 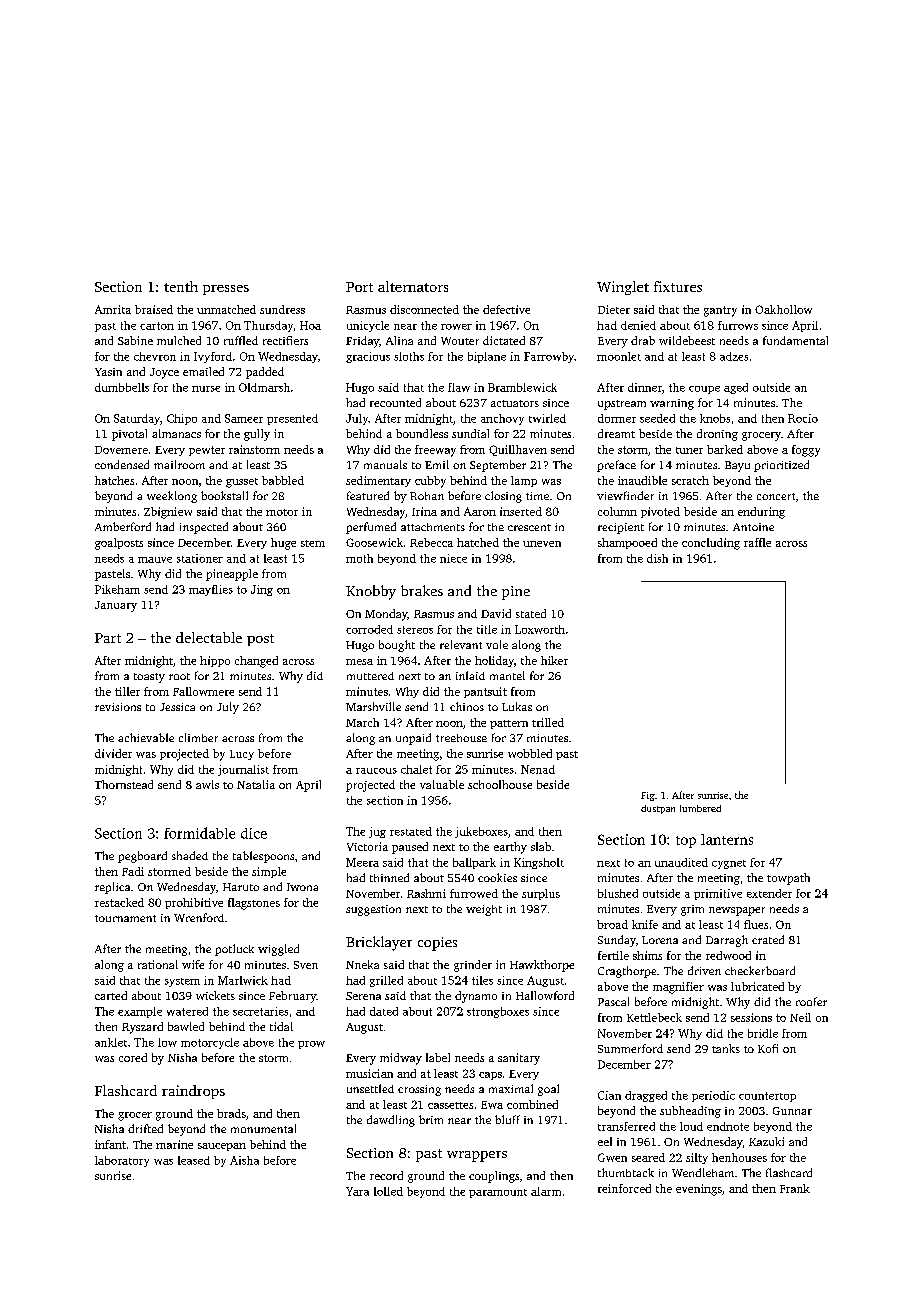 What do you see at coordinates (613, 955) in the screenshot?
I see `fertile` at bounding box center [613, 955].
